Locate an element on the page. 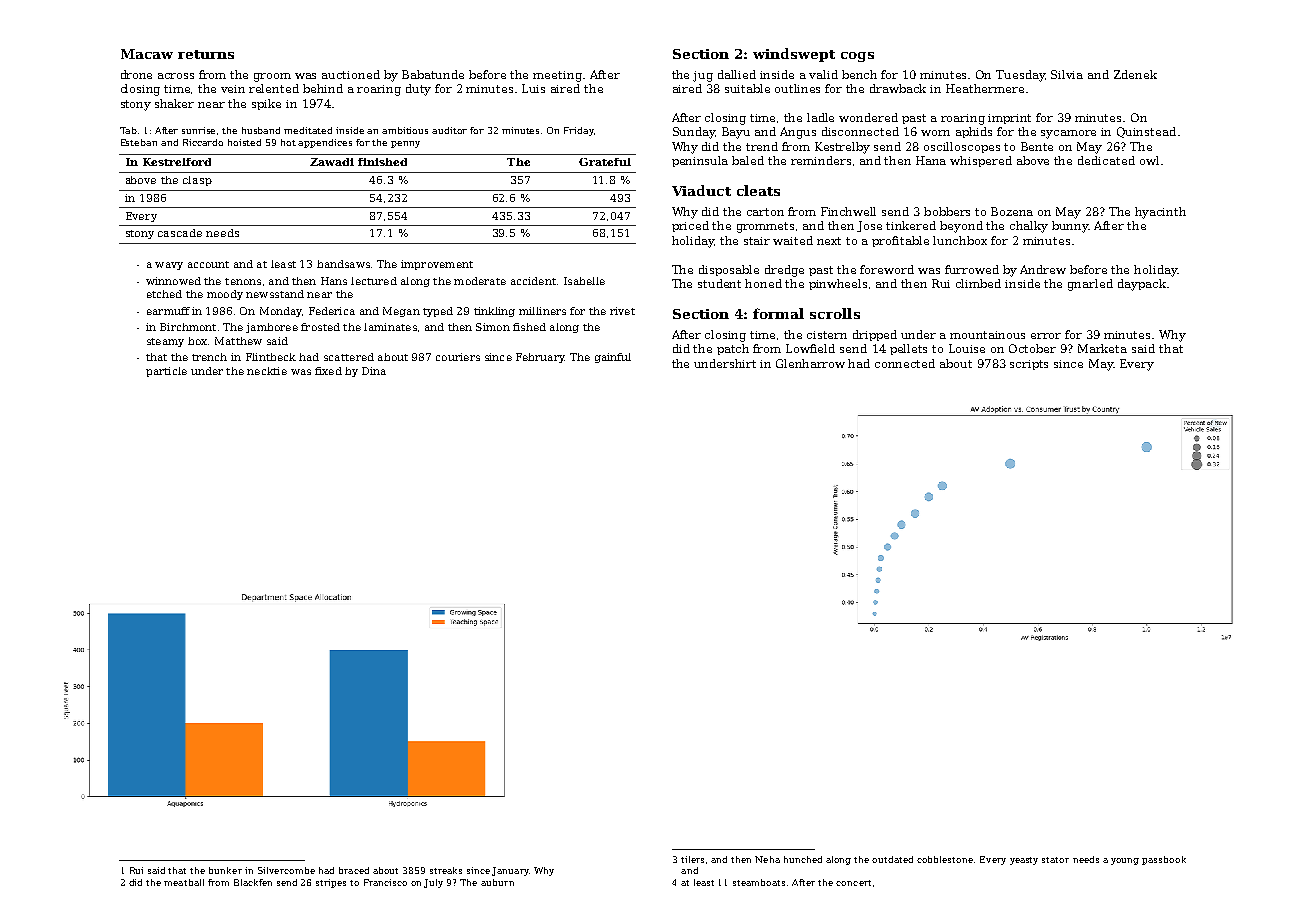 The width and height of the document is (1308, 924). tilers is located at coordinates (692, 859).
